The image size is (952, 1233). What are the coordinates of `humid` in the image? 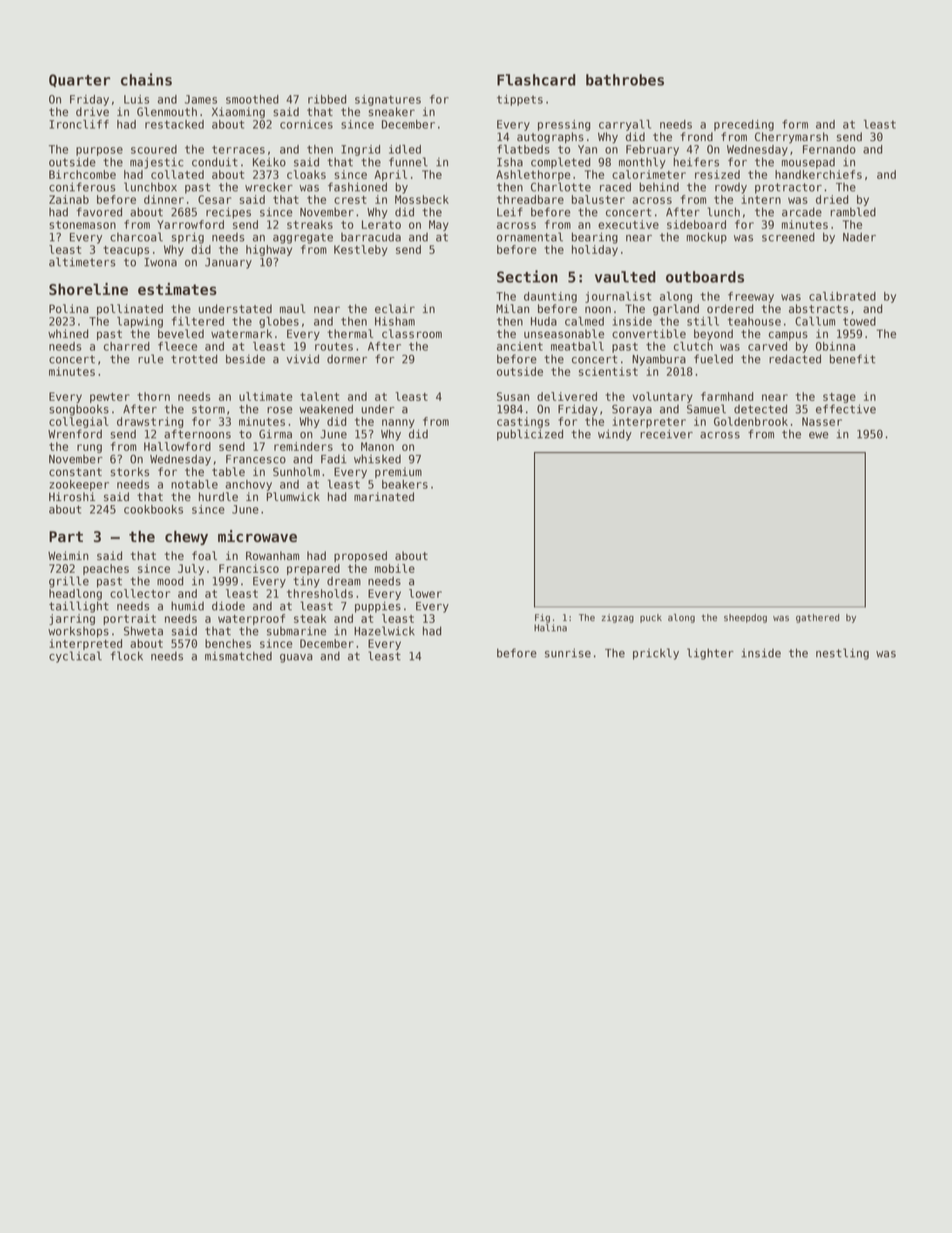 It's located at (187, 606).
